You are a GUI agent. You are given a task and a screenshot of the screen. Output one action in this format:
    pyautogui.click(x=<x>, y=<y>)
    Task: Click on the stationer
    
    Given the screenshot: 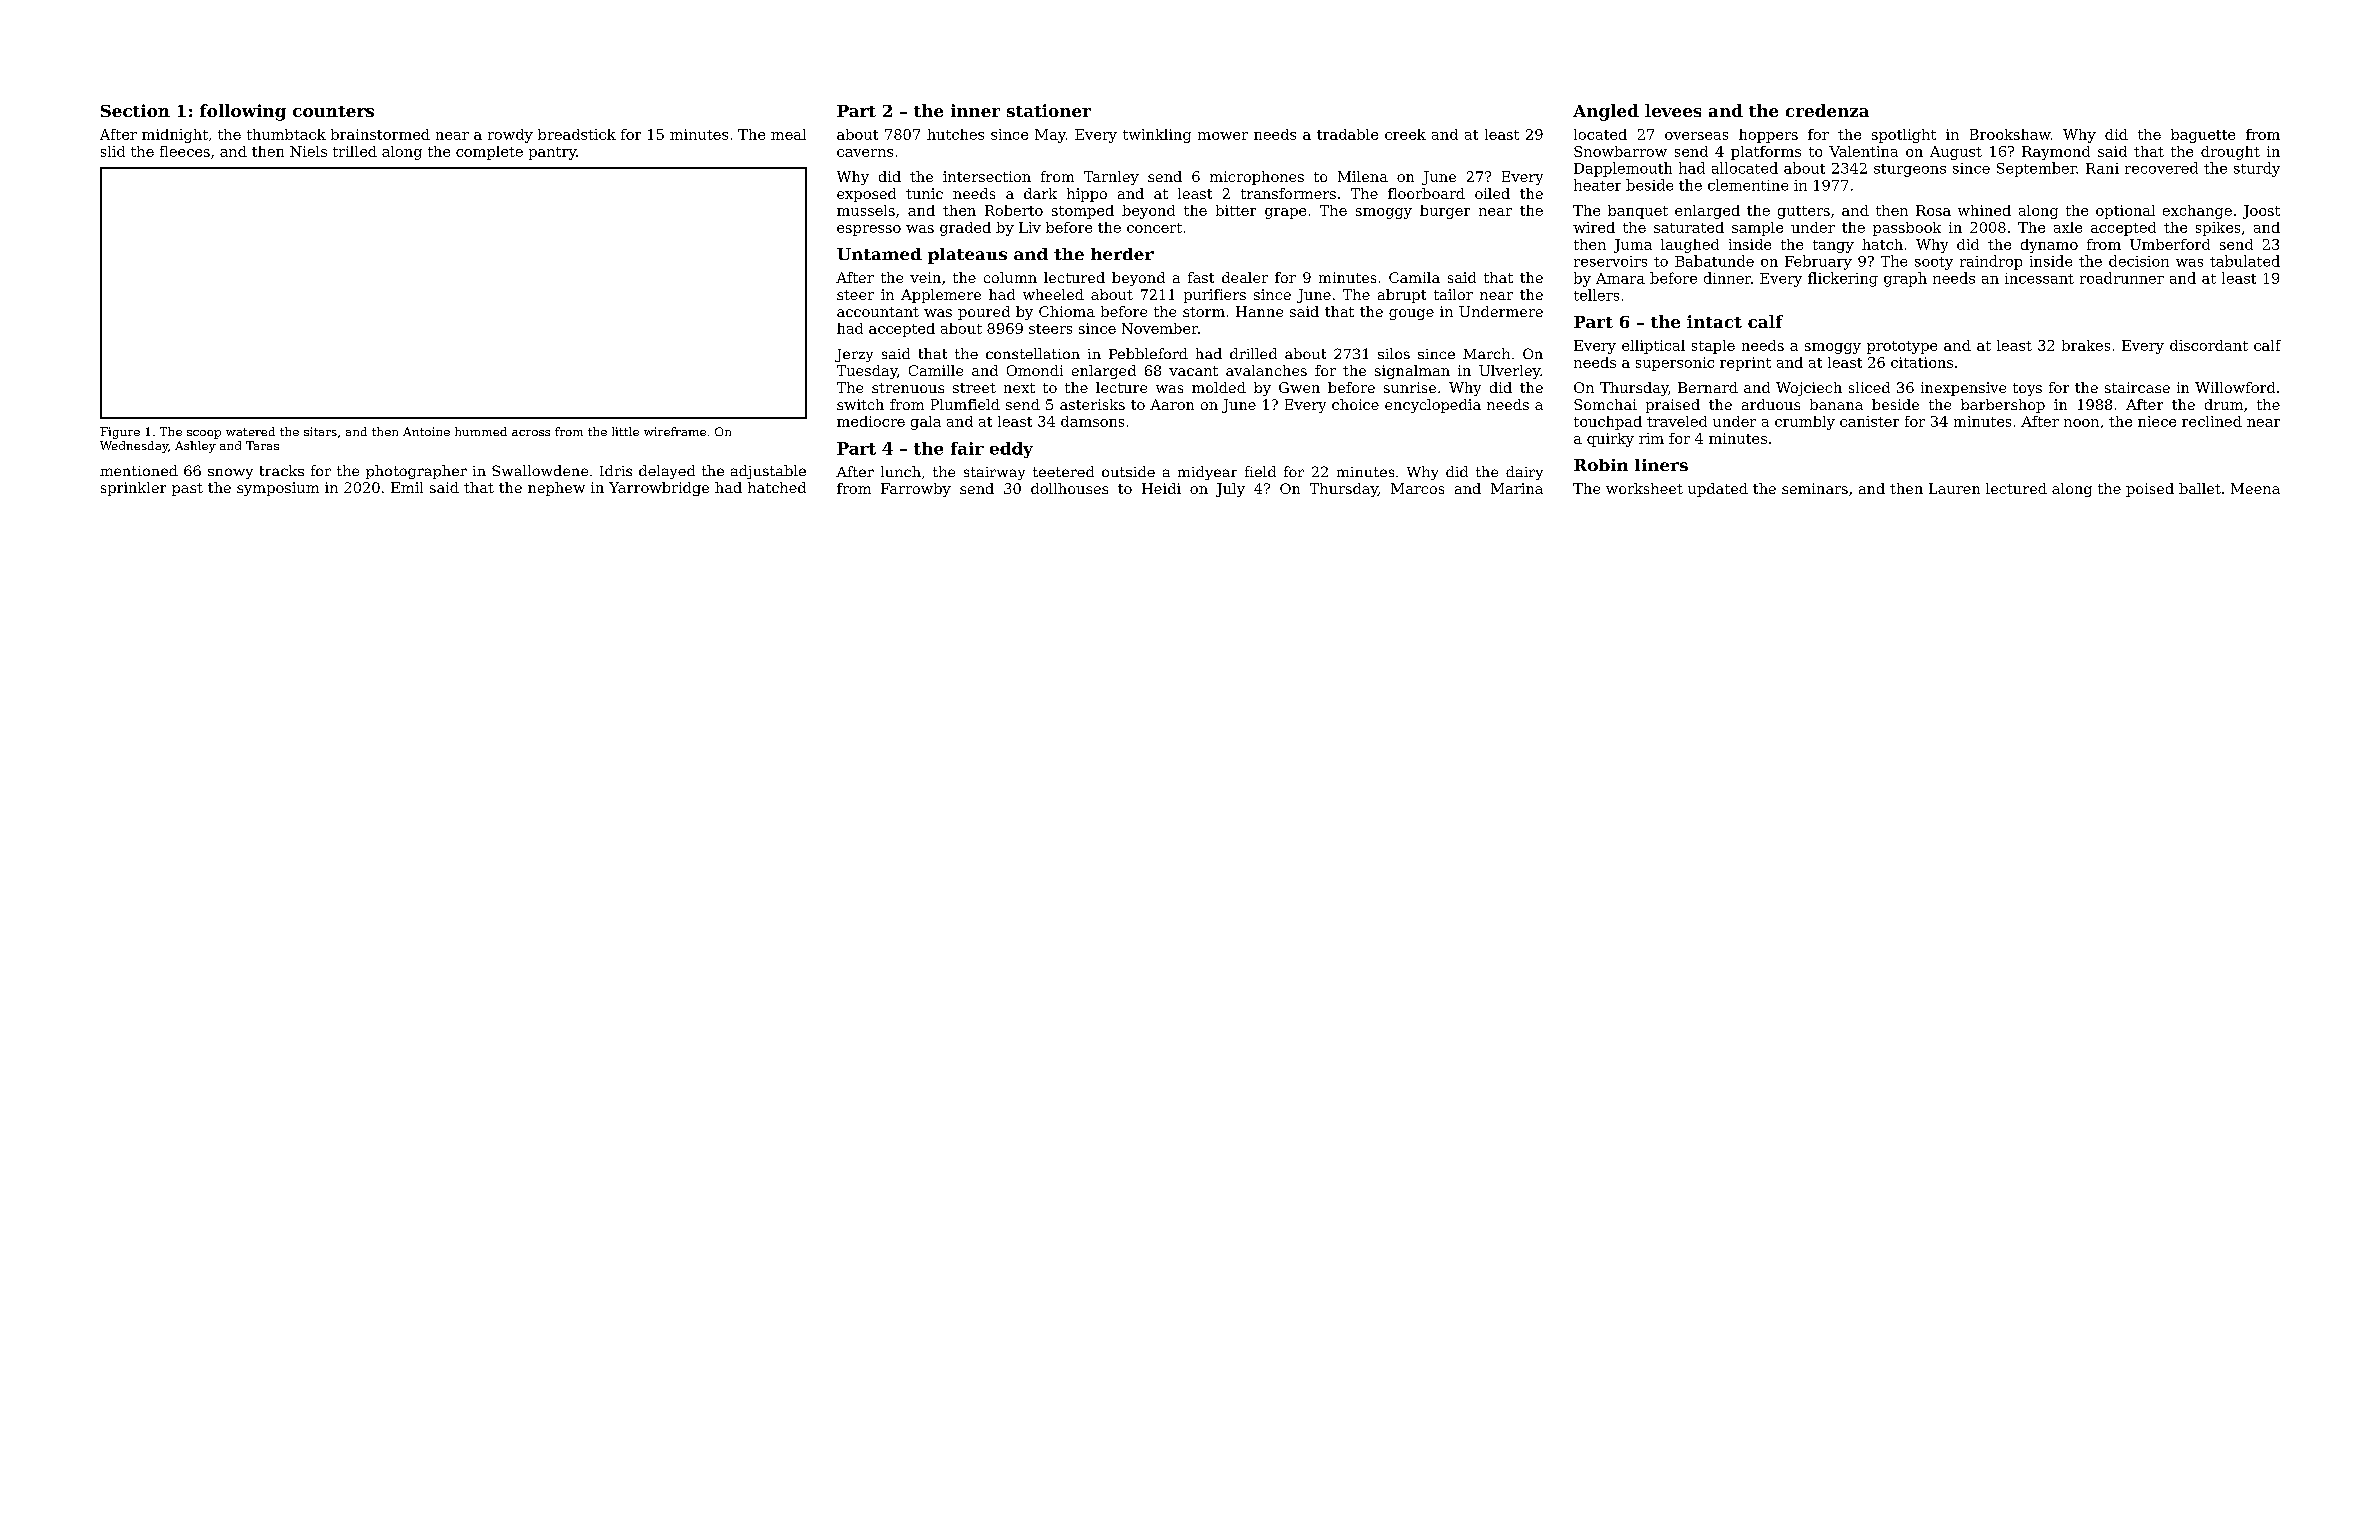 What is the action you would take?
    pyautogui.click(x=1049, y=110)
